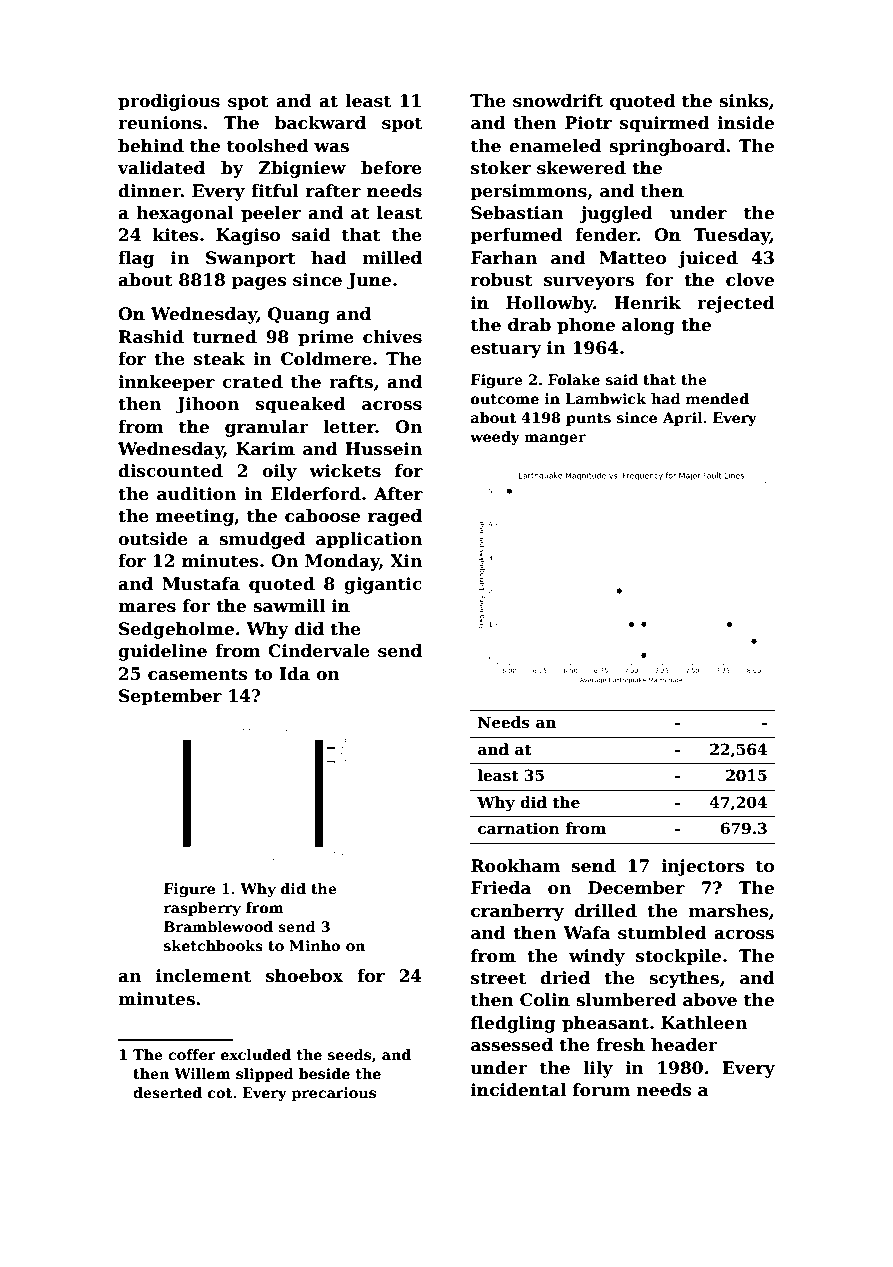 The width and height of the document is (893, 1267). Describe the element at coordinates (169, 102) in the document. I see `prodigious` at that location.
